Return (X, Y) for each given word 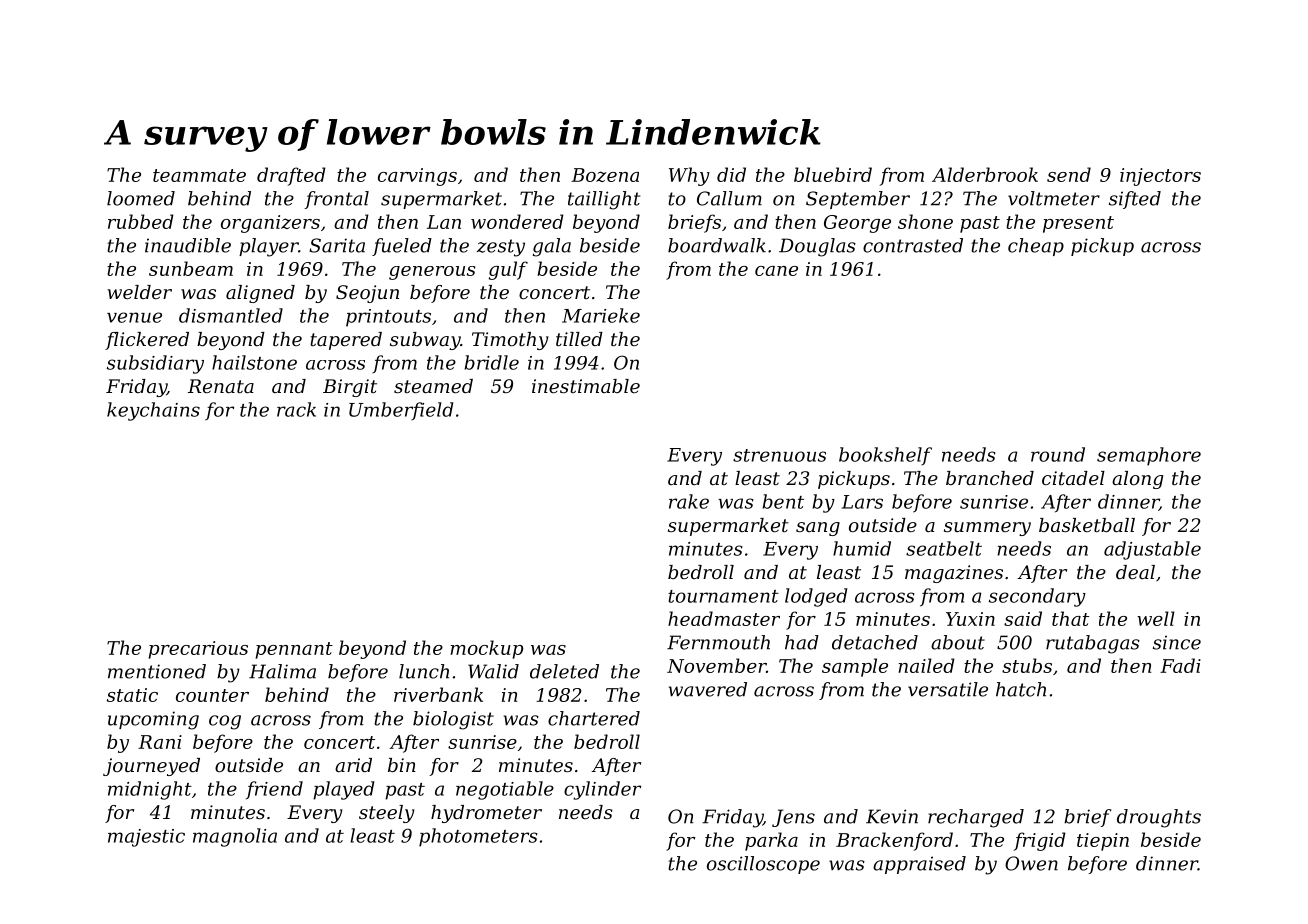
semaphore (1149, 456)
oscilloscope (763, 865)
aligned (260, 294)
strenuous (779, 455)
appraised (919, 865)
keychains (153, 411)
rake (689, 501)
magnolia (235, 837)
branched (990, 478)
